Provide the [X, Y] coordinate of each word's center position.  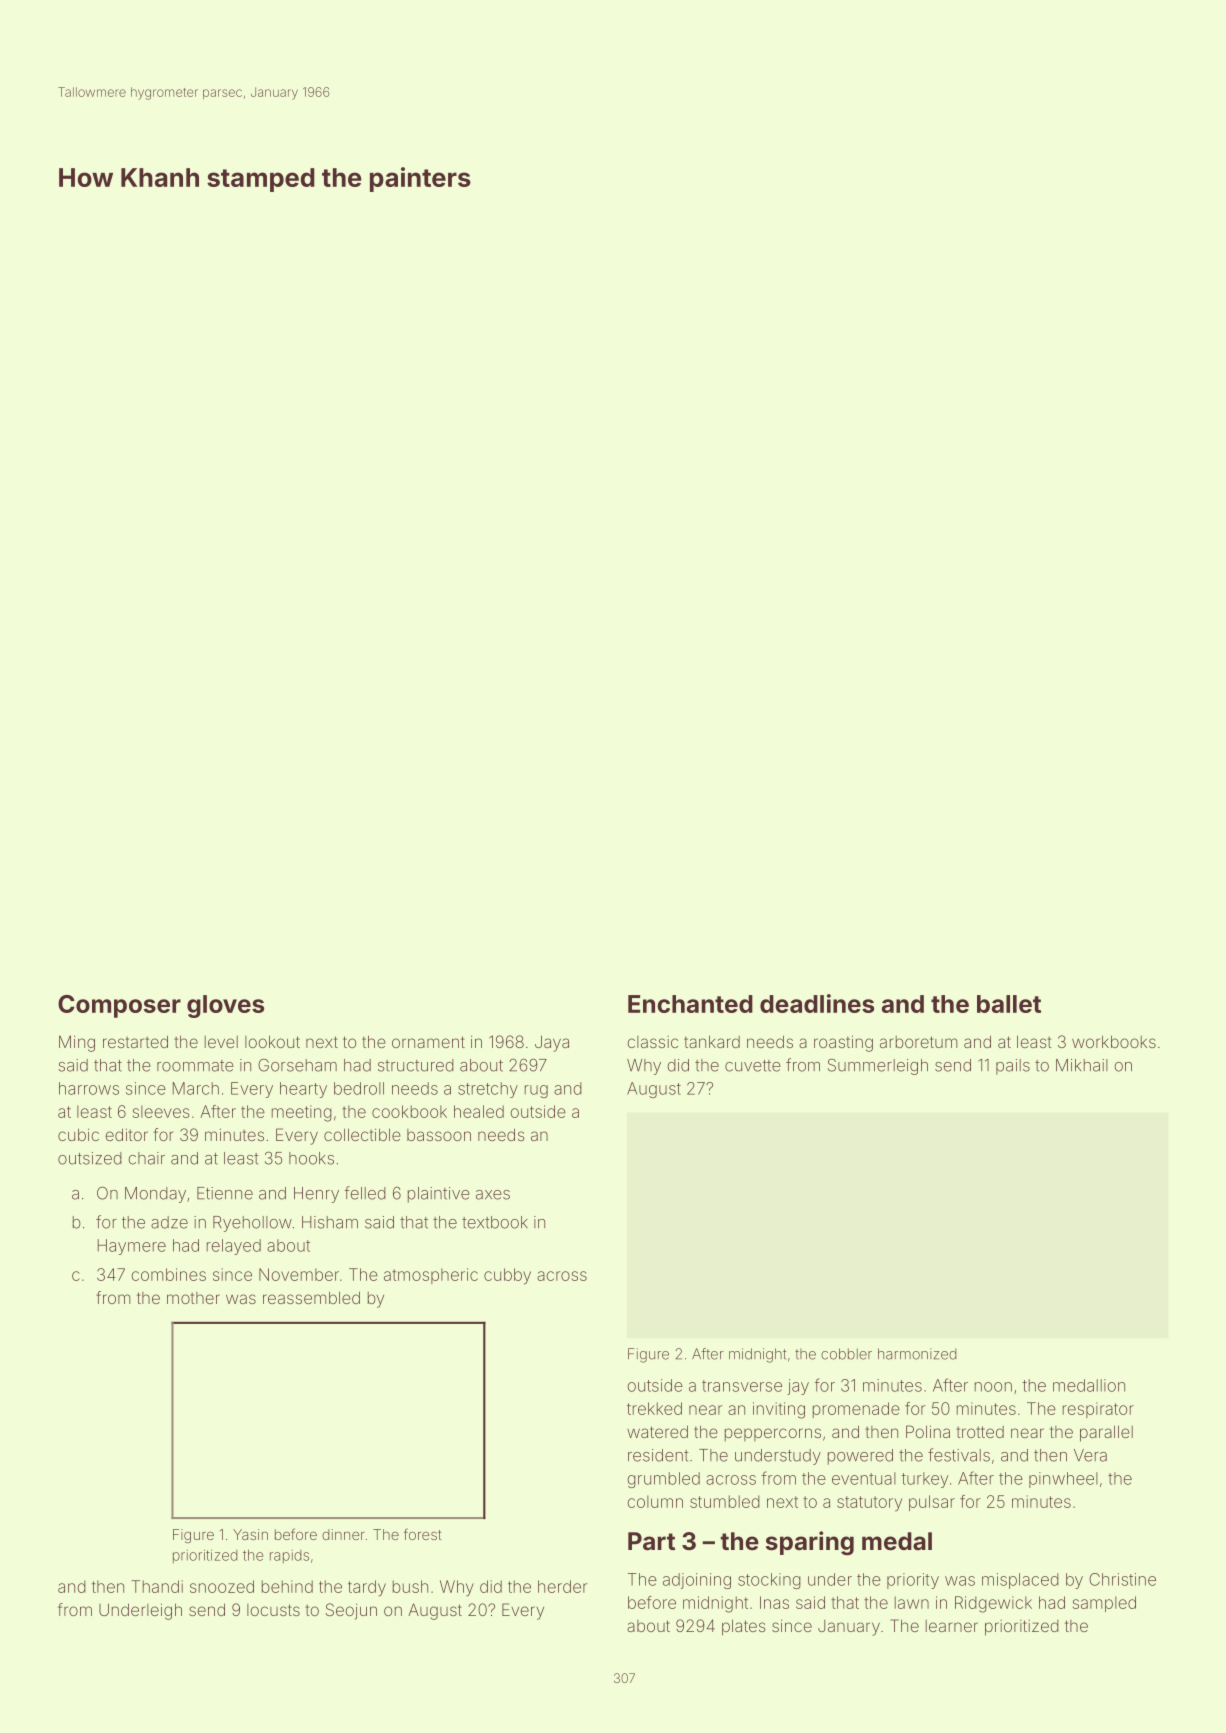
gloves [225, 1006]
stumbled [725, 1501]
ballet [1009, 1004]
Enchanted [690, 1004]
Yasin [250, 1534]
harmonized [917, 1354]
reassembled [311, 1297]
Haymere [132, 1247]
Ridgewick [993, 1604]
